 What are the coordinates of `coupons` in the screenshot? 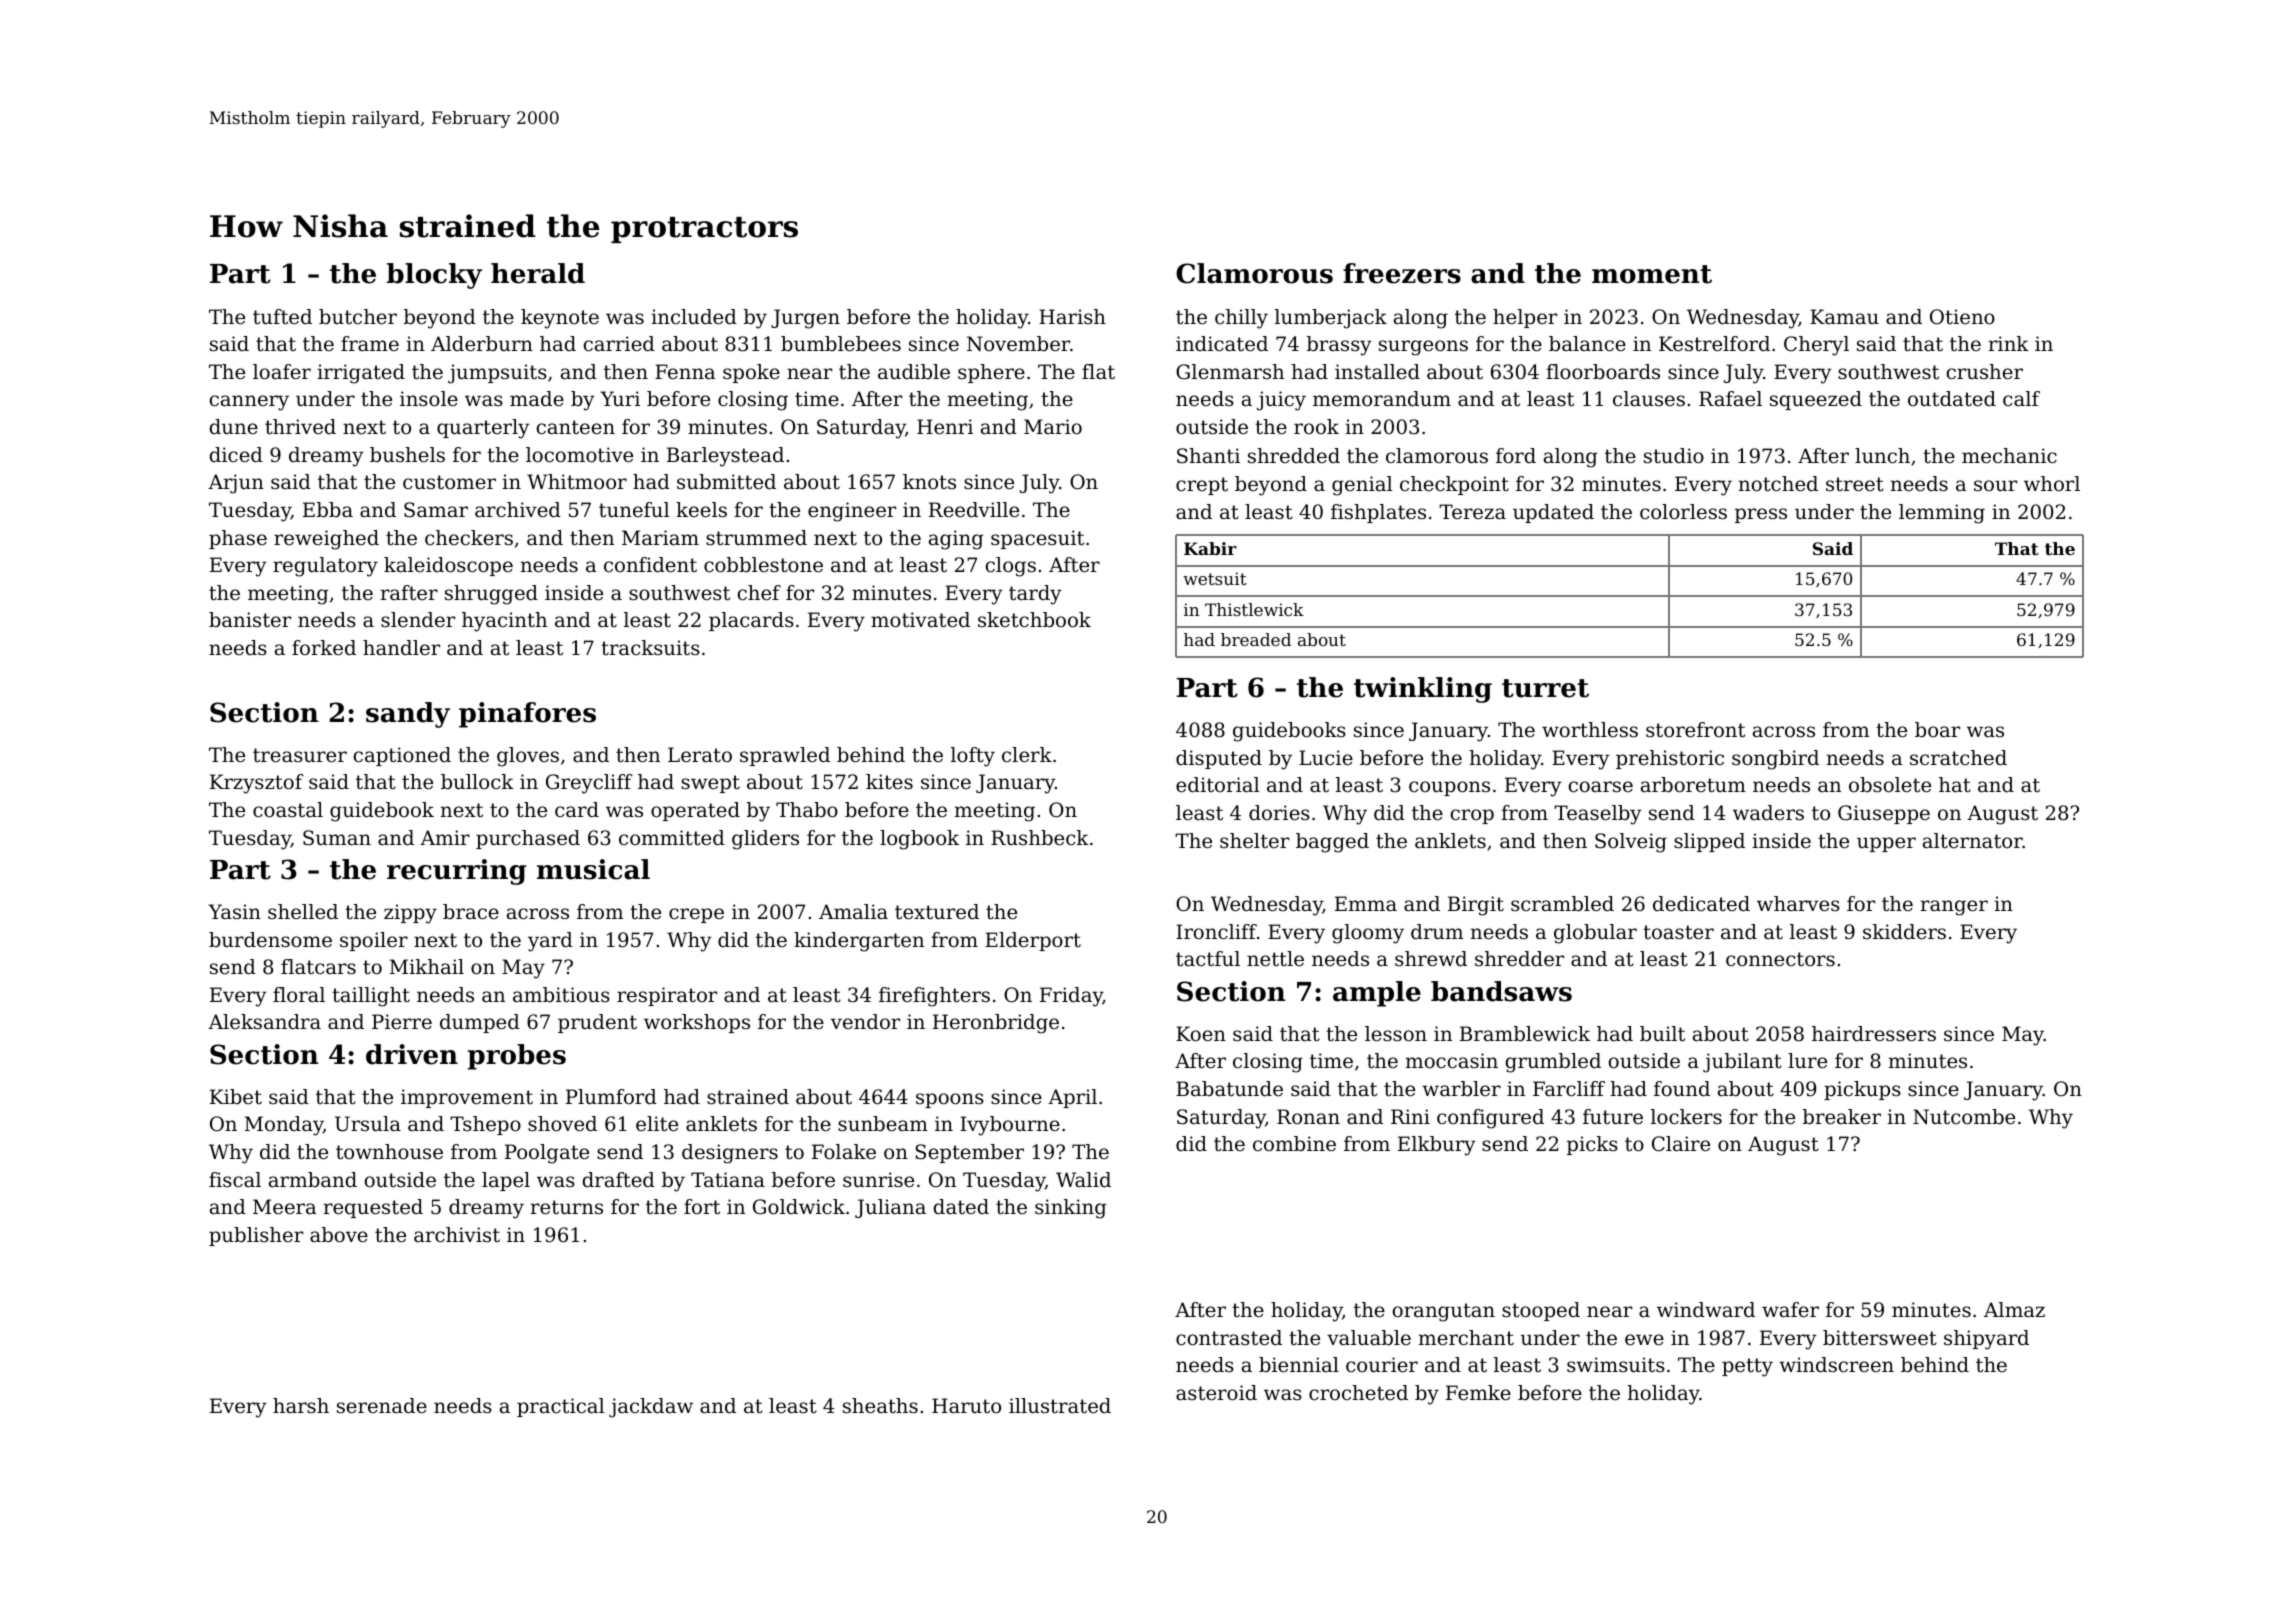 It's located at (1449, 788).
